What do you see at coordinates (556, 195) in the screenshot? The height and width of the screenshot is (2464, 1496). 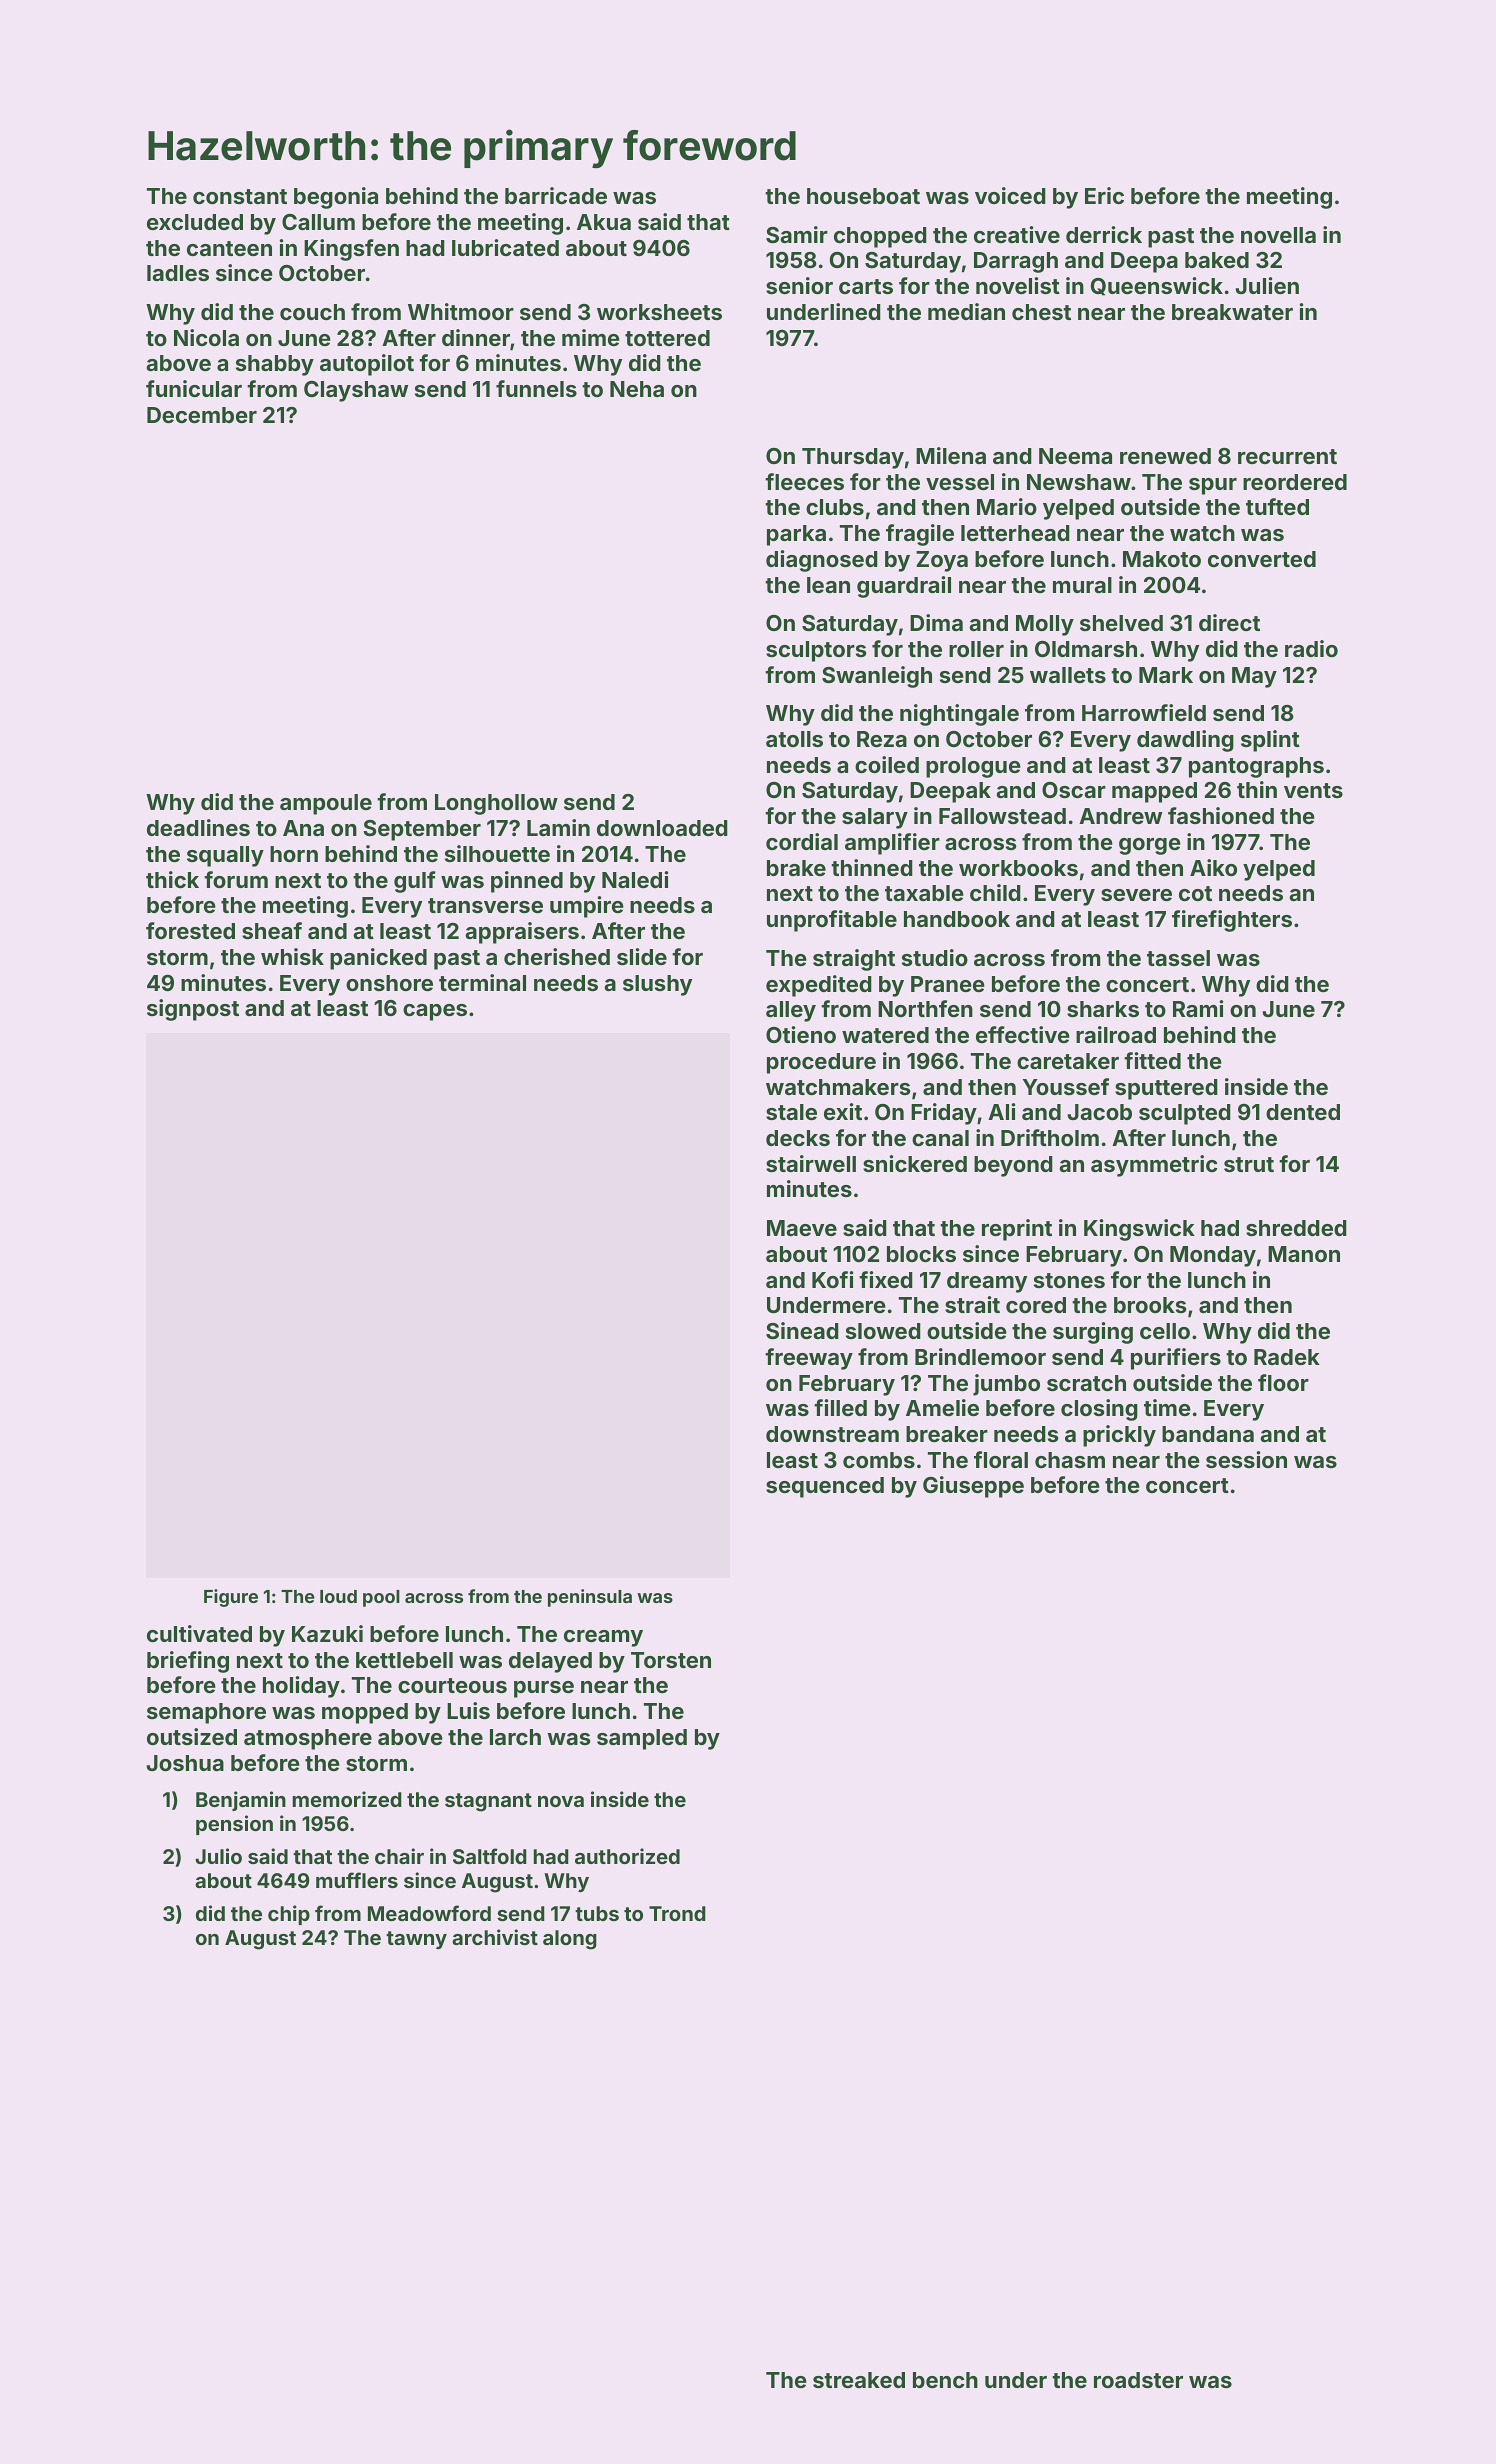 I see `barricade` at bounding box center [556, 195].
